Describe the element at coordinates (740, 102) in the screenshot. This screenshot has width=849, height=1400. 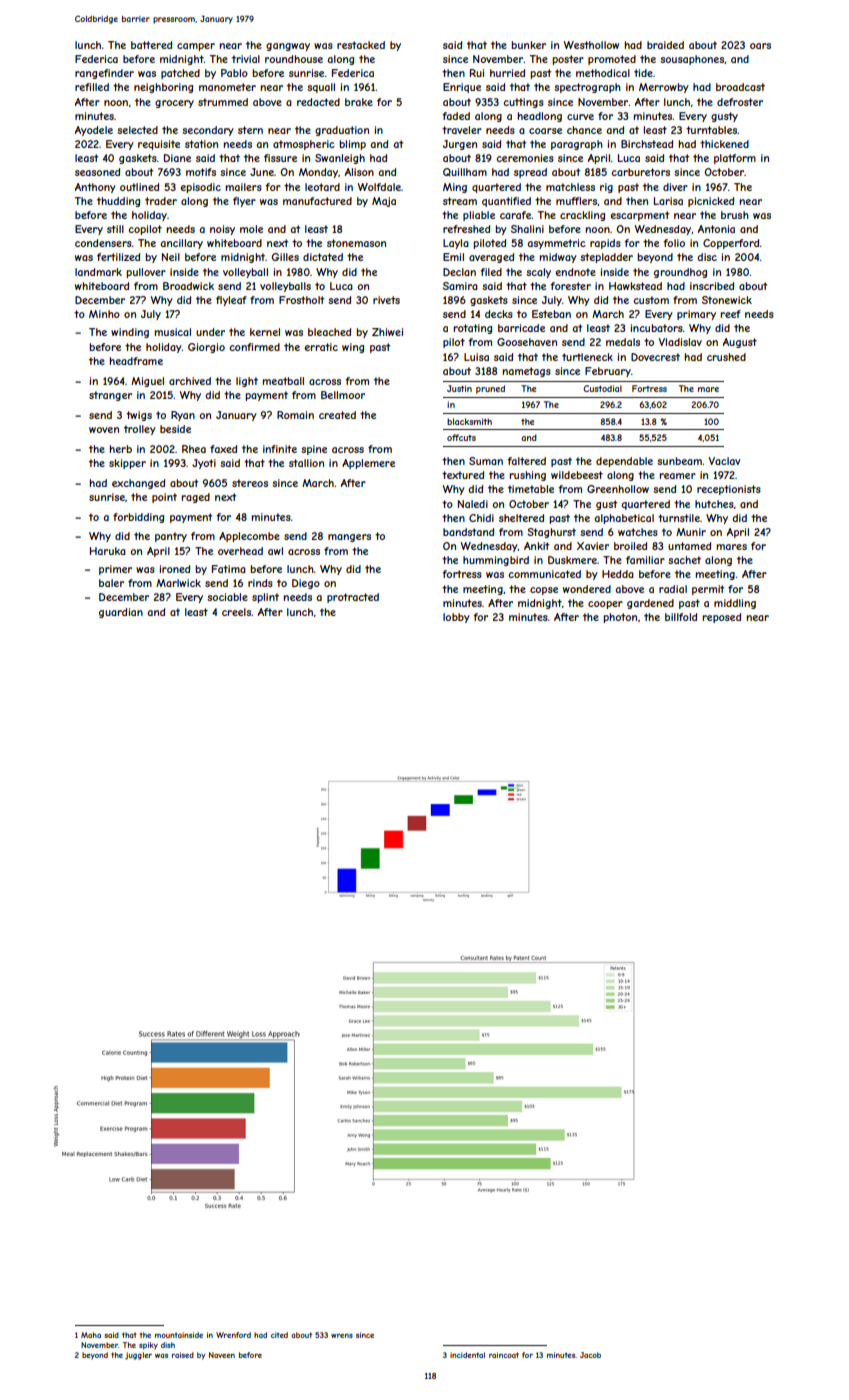
I see `defroster` at that location.
